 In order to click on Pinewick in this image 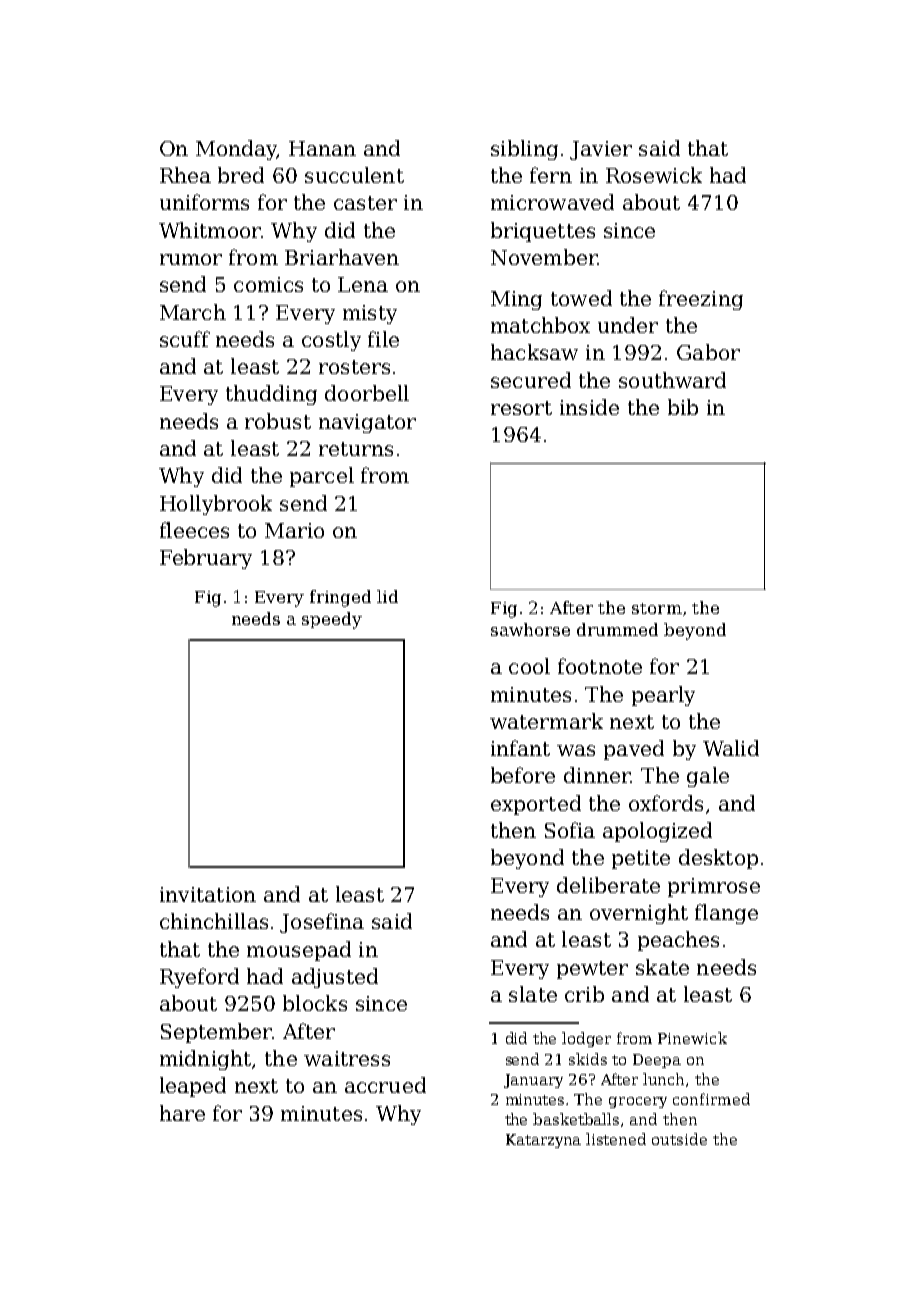, I will do `click(692, 1038)`.
